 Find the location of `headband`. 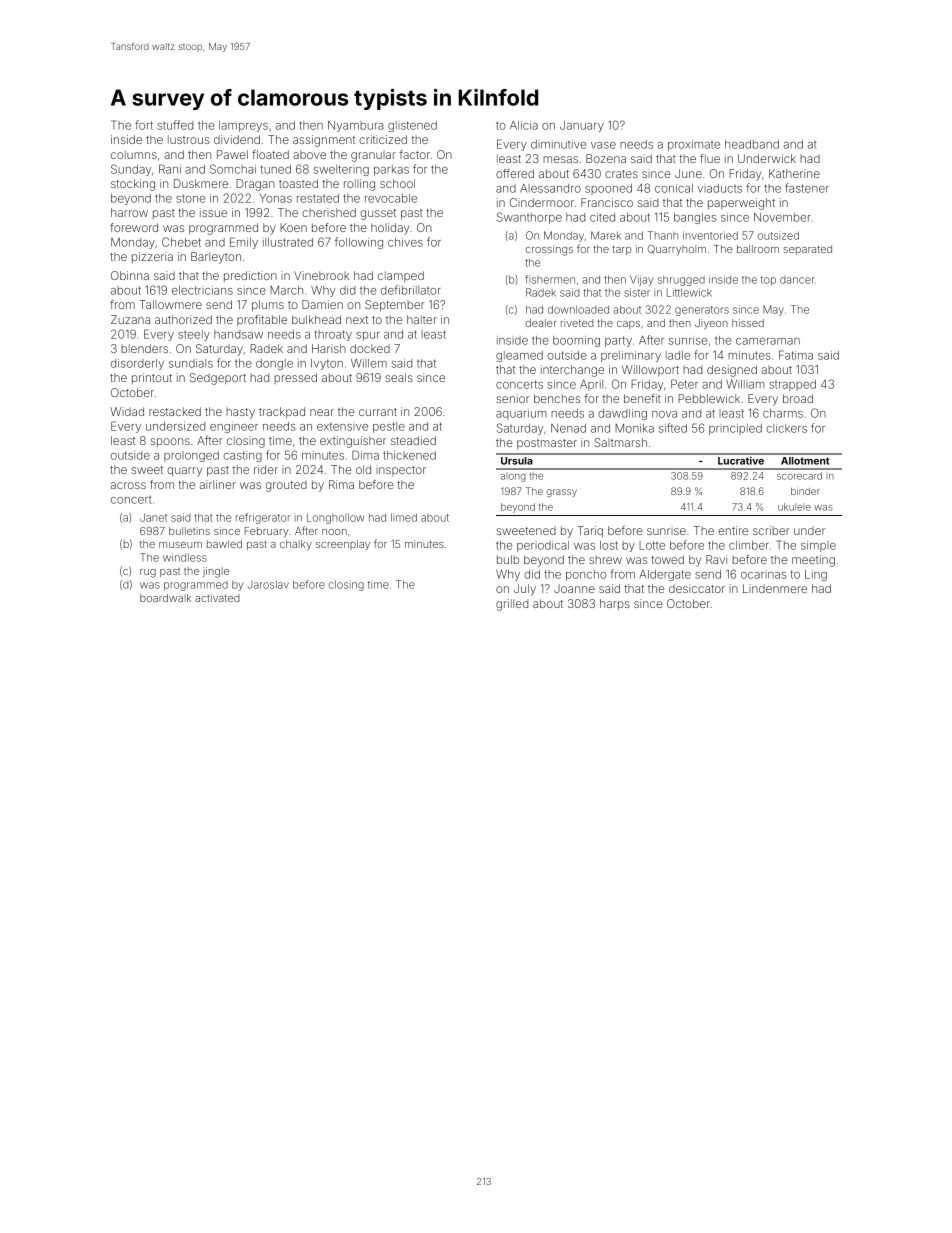

headband is located at coordinates (752, 144).
